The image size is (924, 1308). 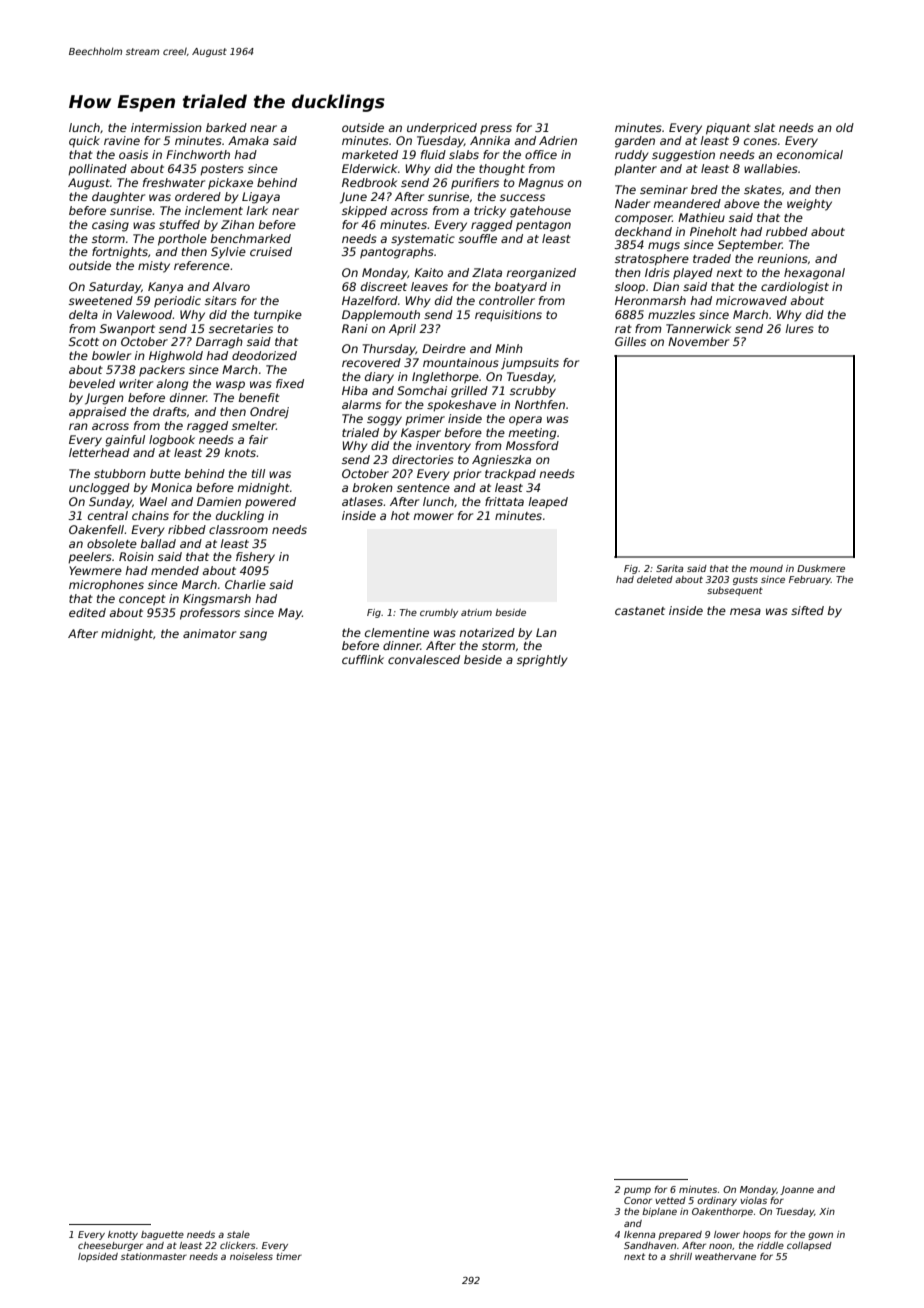 What do you see at coordinates (490, 212) in the document?
I see `tricky` at bounding box center [490, 212].
